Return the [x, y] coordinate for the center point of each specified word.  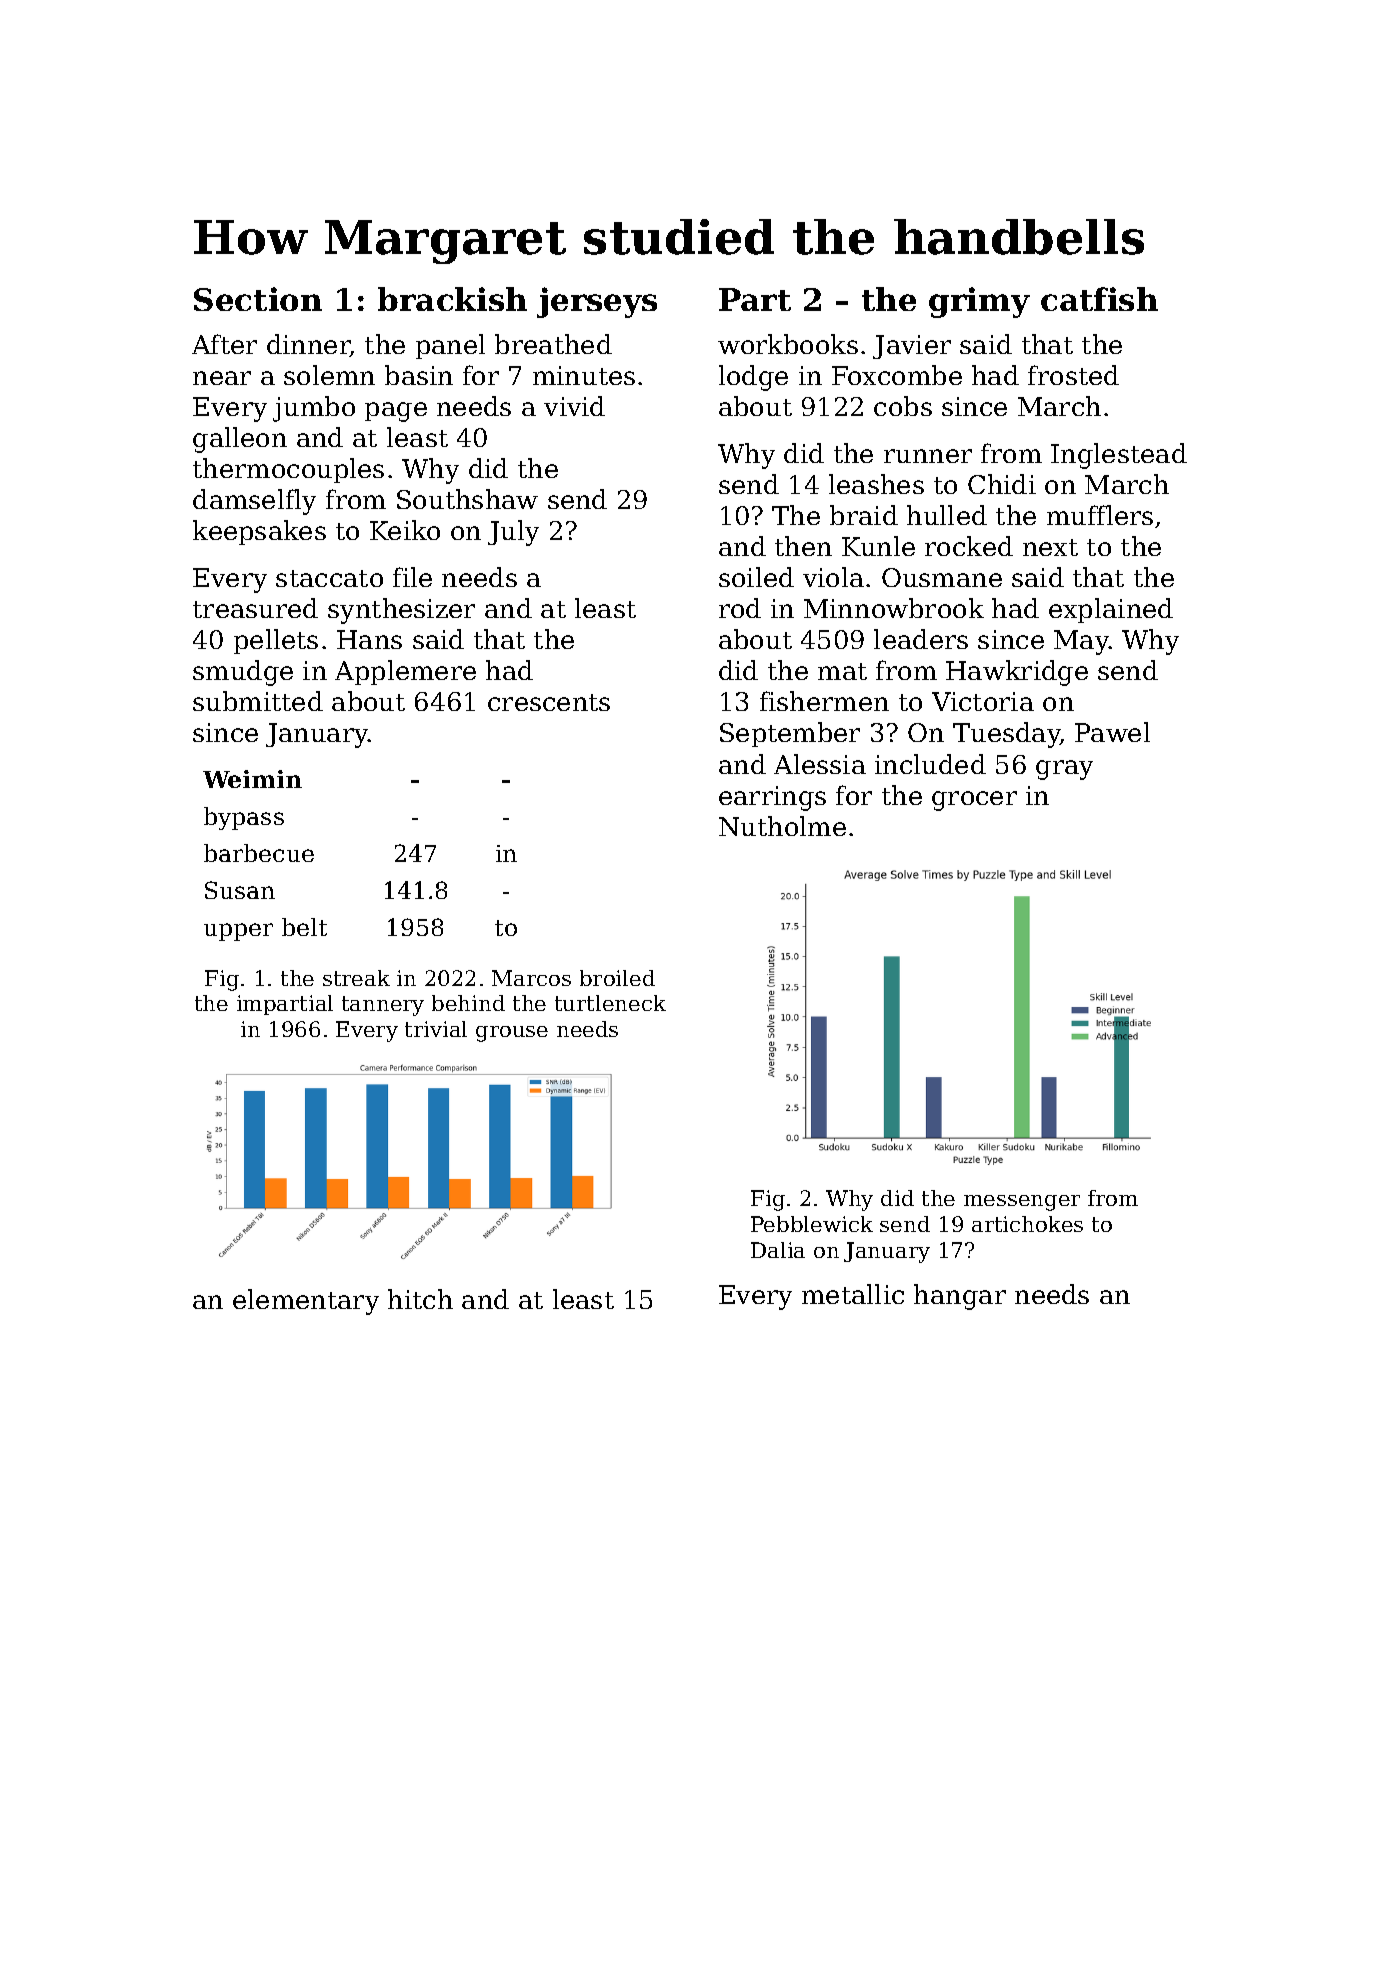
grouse [512, 1034]
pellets [276, 641]
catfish [1099, 299]
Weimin [252, 779]
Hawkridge [1017, 673]
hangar [960, 1297]
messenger [1022, 1203]
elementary [306, 1302]
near [222, 378]
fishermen [824, 701]
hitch [420, 1299]
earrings [772, 798]
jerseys [597, 302]
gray [1064, 770]
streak [356, 978]
